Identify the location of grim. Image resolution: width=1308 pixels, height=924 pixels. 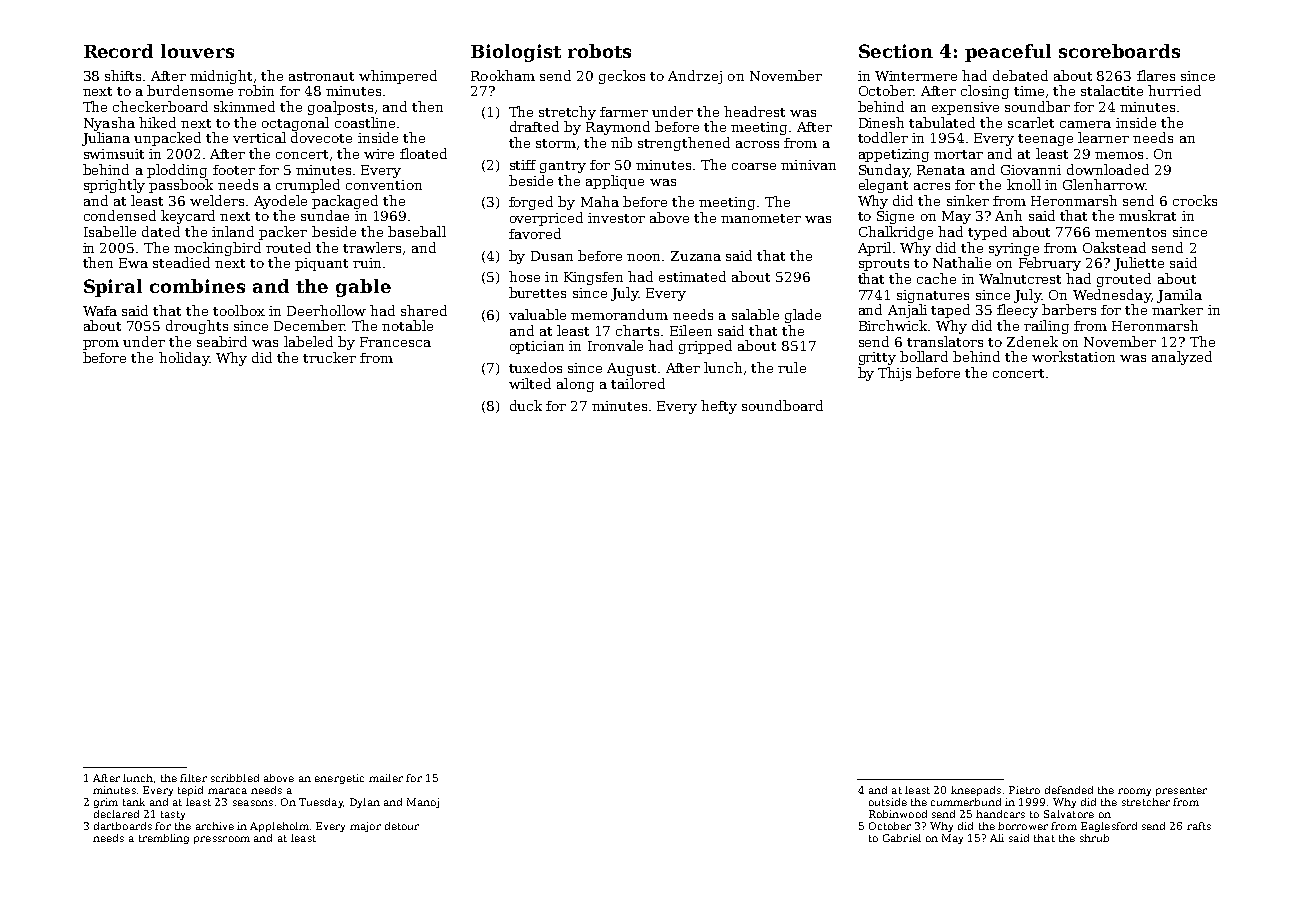
(106, 803).
